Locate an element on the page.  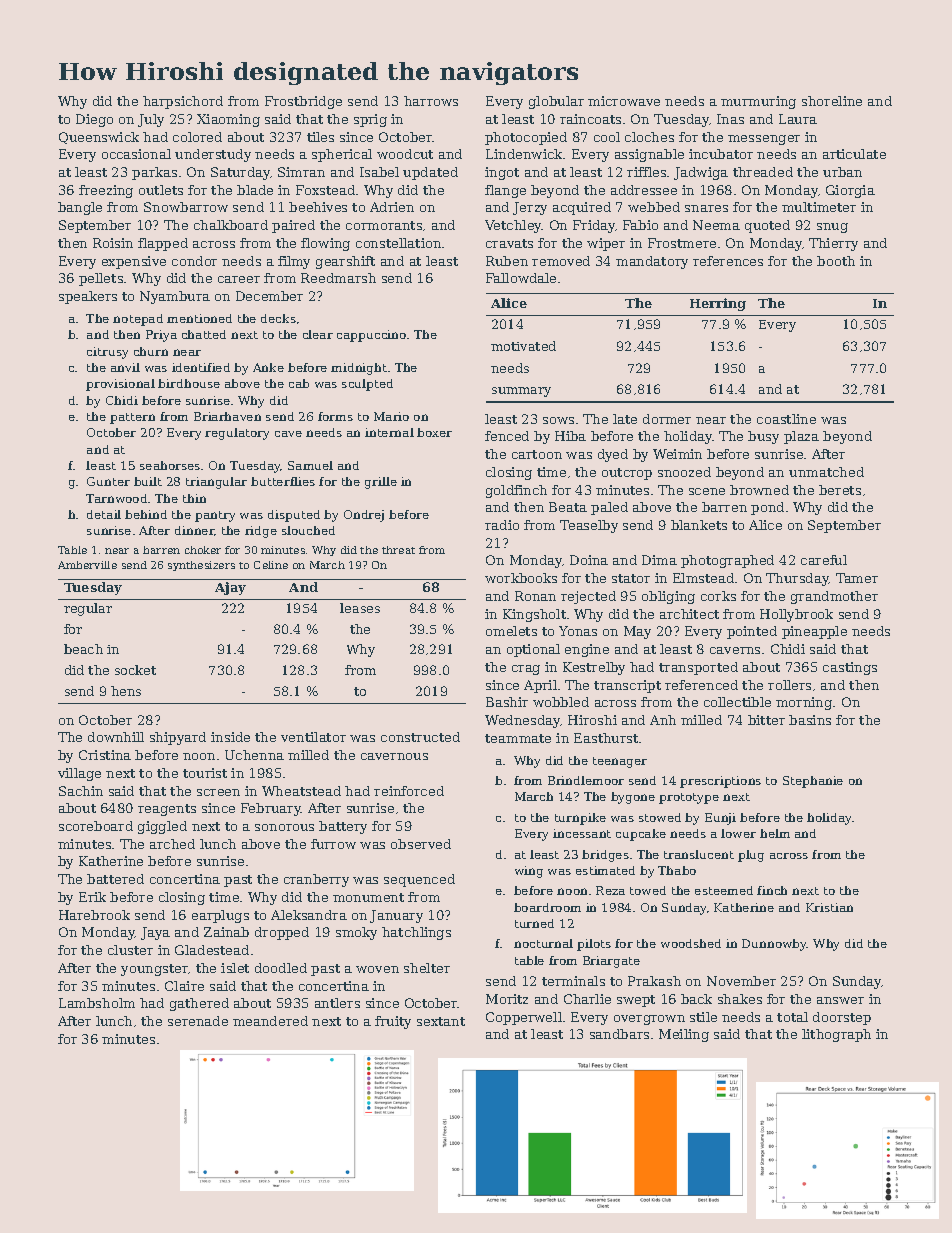
gathered is located at coordinates (199, 1004).
